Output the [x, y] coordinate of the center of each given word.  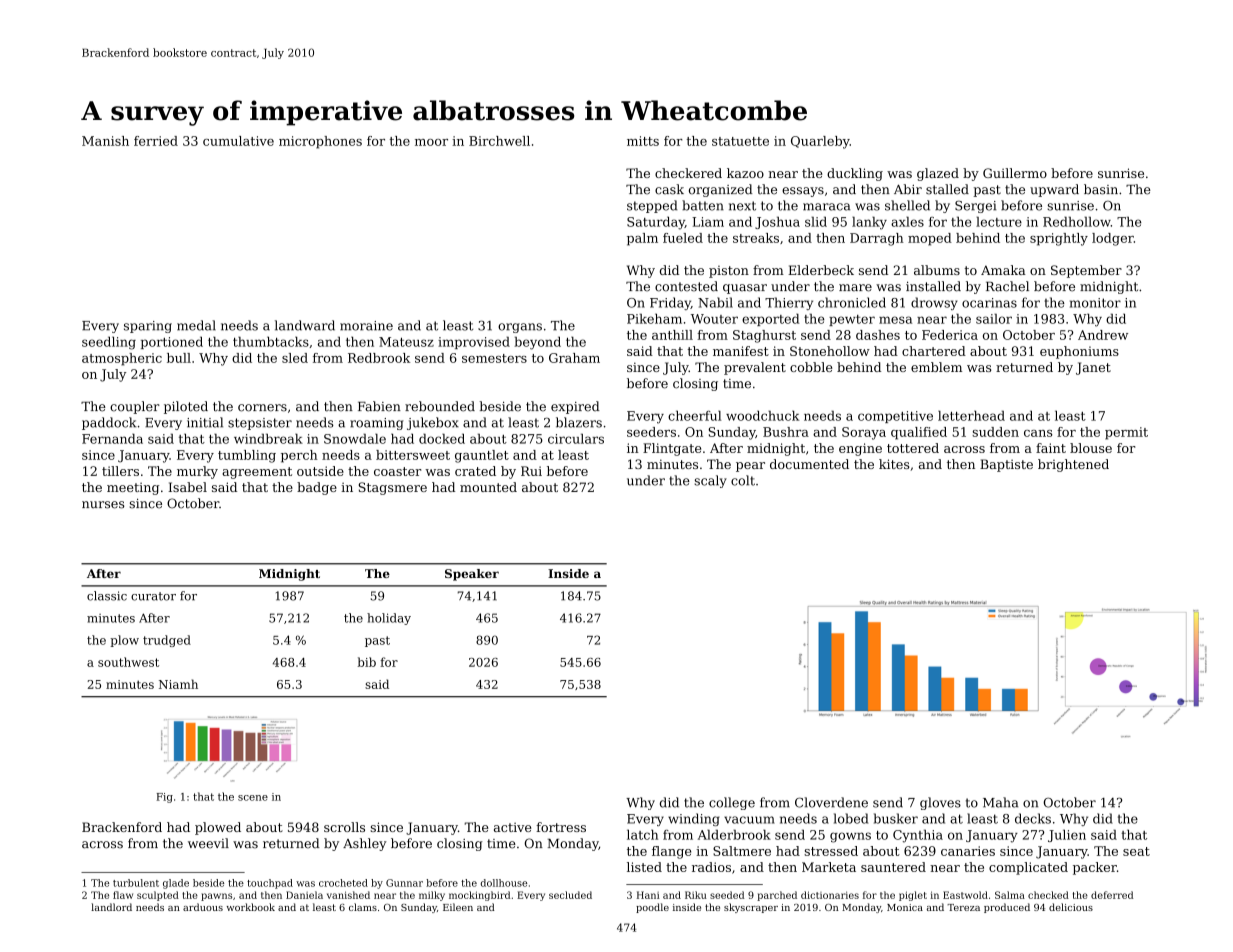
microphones [320, 142]
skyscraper [751, 908]
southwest [128, 662]
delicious [1071, 907]
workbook [250, 907]
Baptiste [1006, 465]
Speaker [472, 575]
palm [642, 239]
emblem [936, 367]
